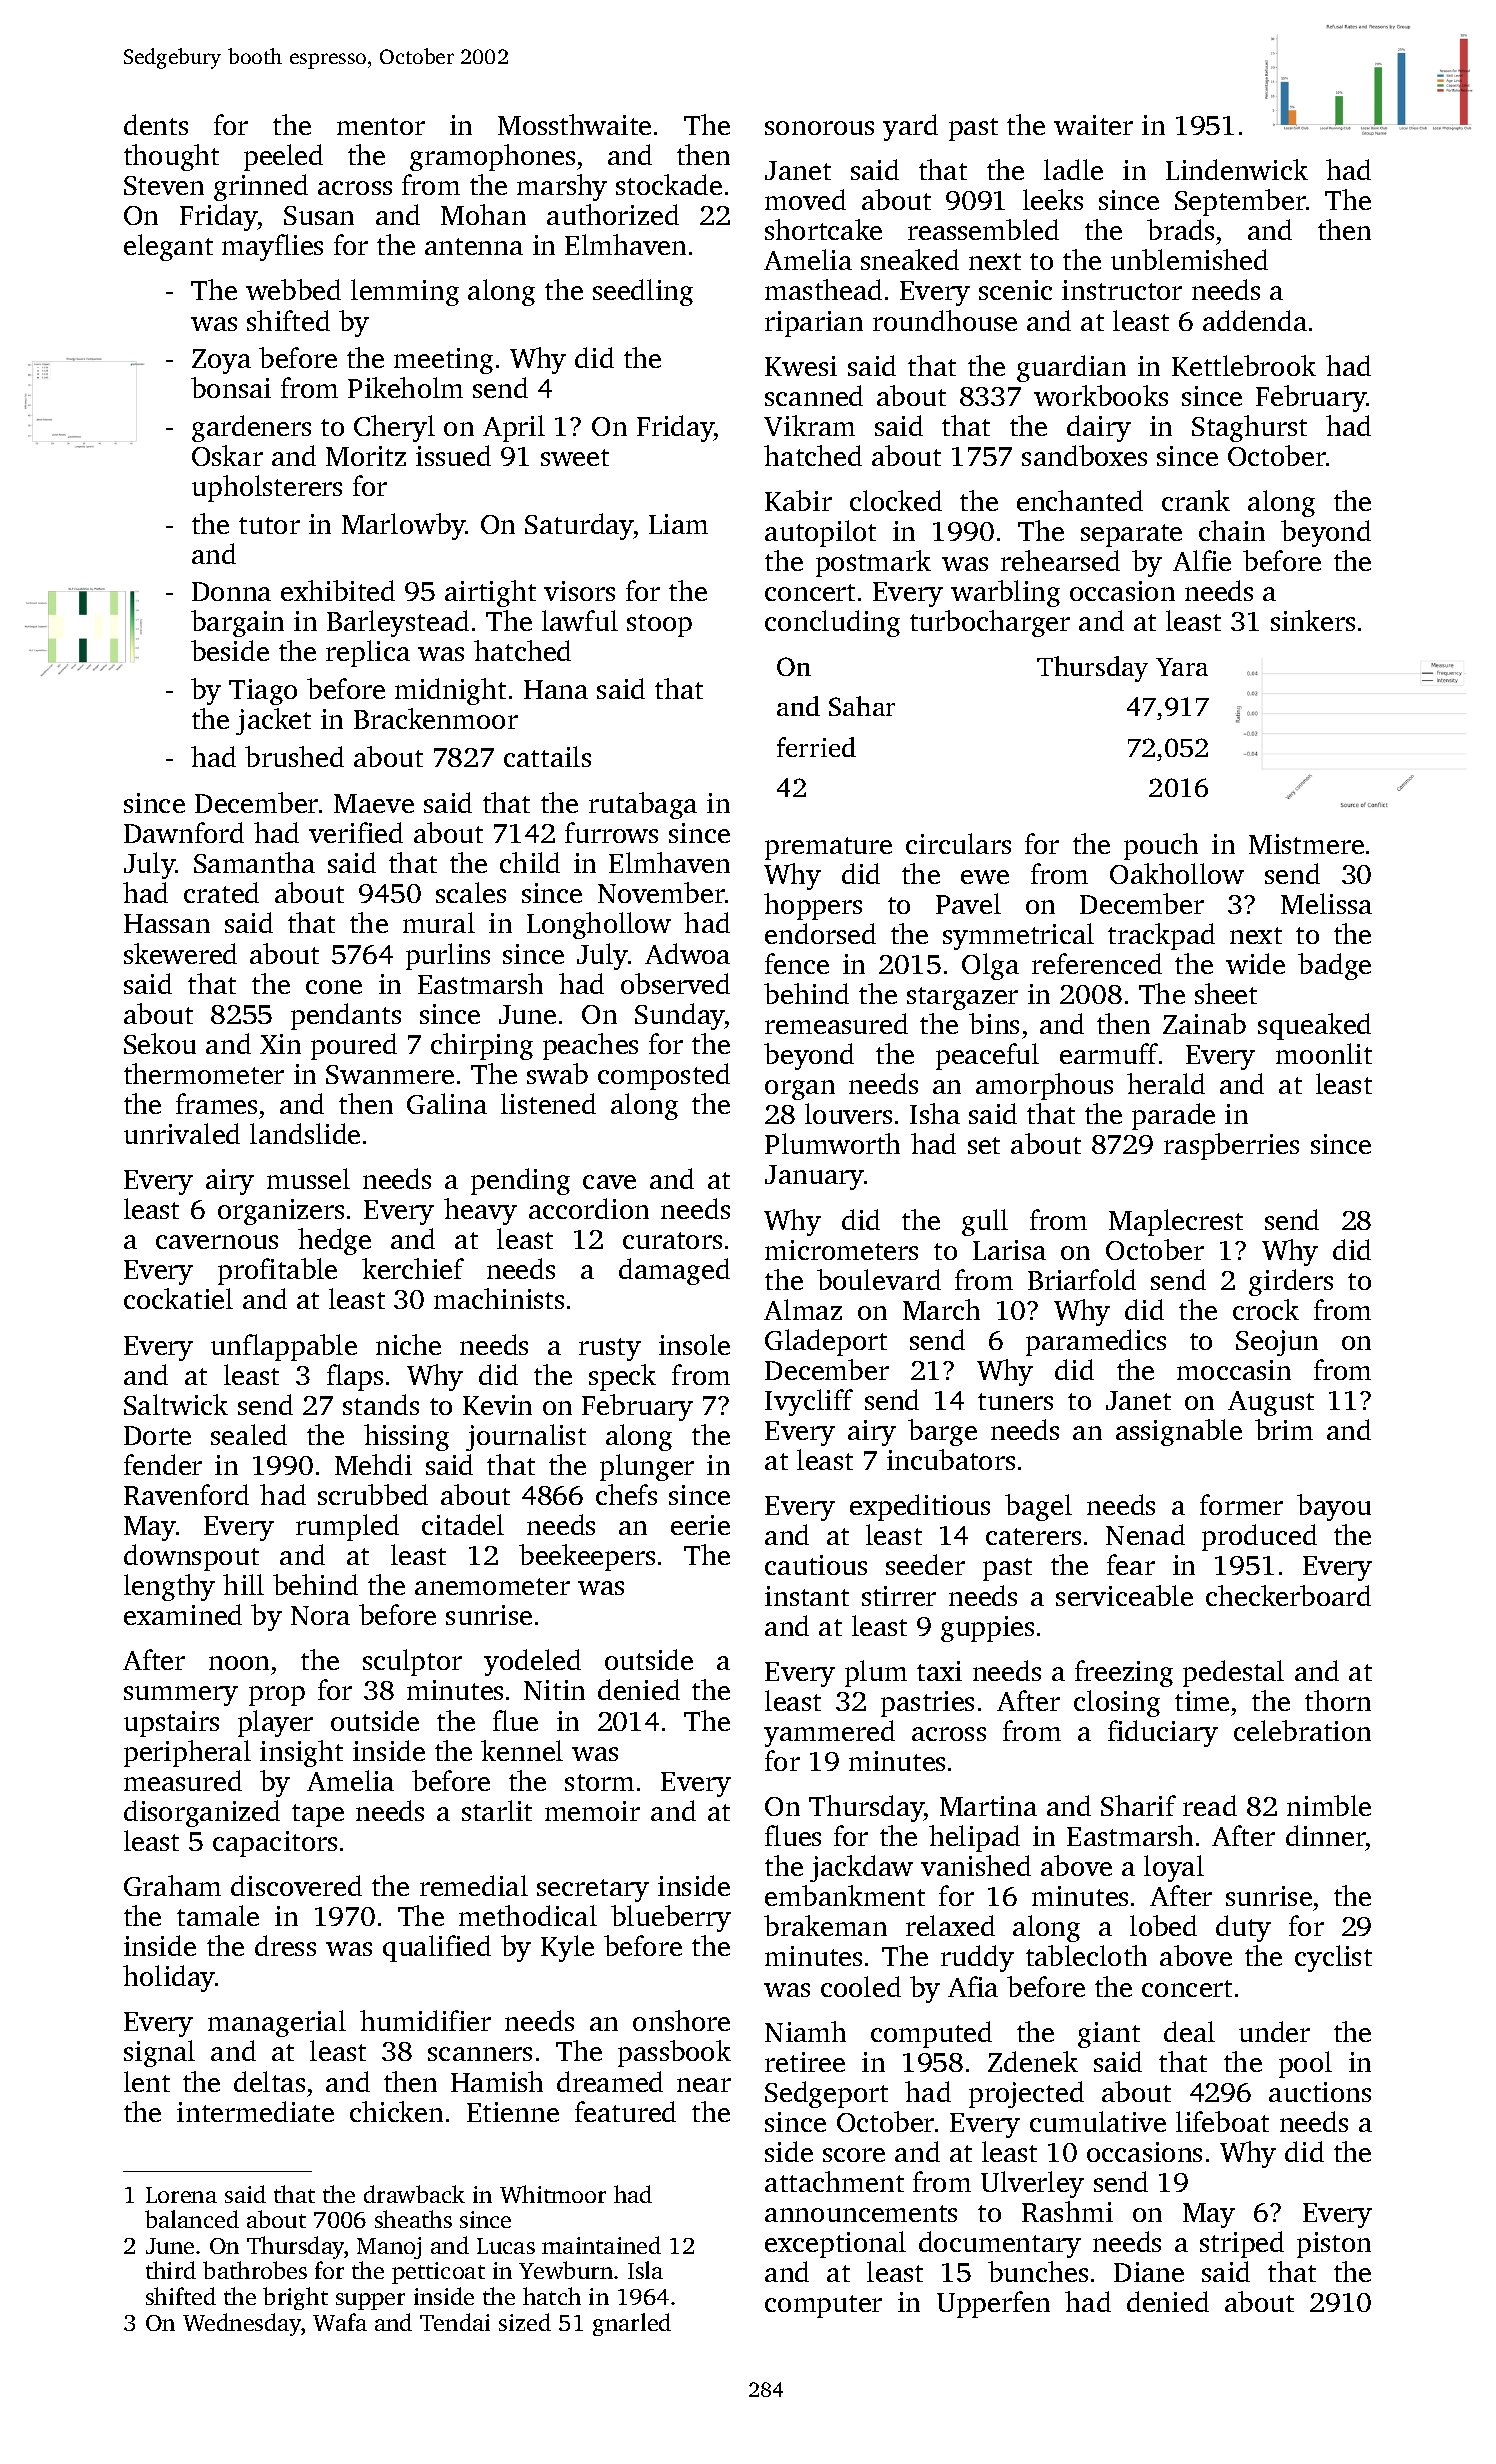  Describe the element at coordinates (678, 524) in the screenshot. I see `Liam` at that location.
